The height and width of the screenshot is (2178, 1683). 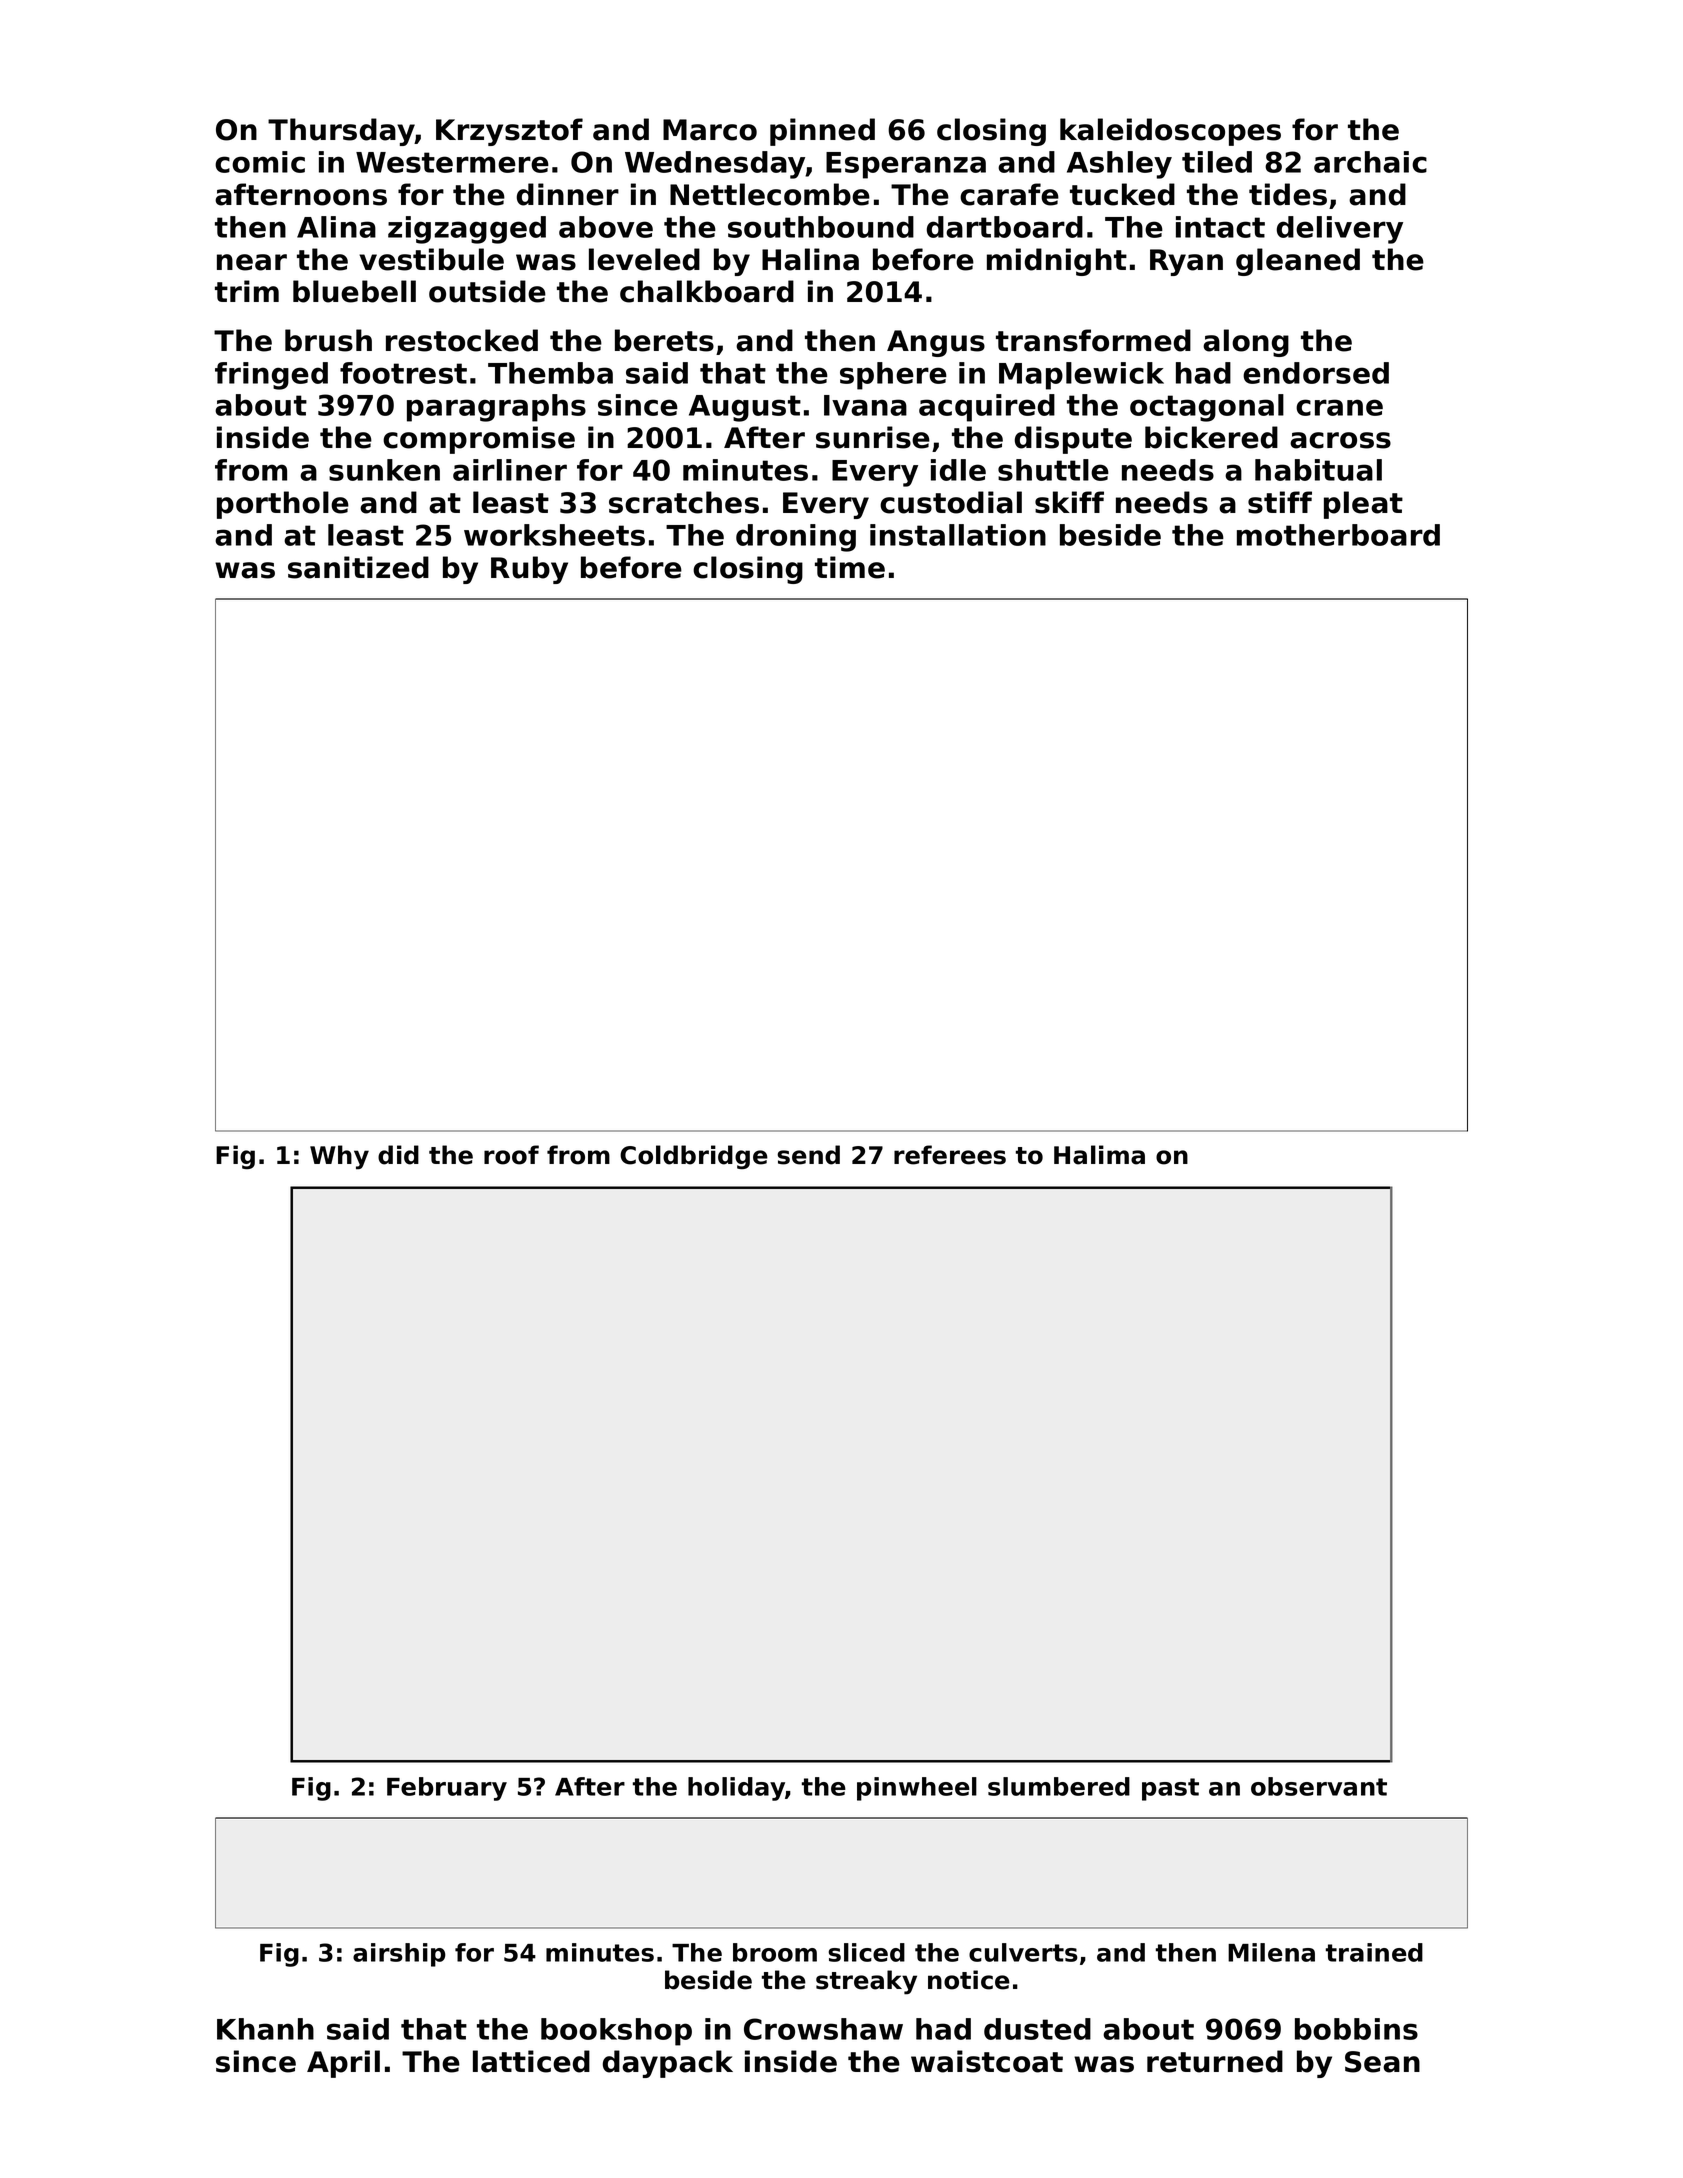 I want to click on observant, so click(x=1319, y=1786).
